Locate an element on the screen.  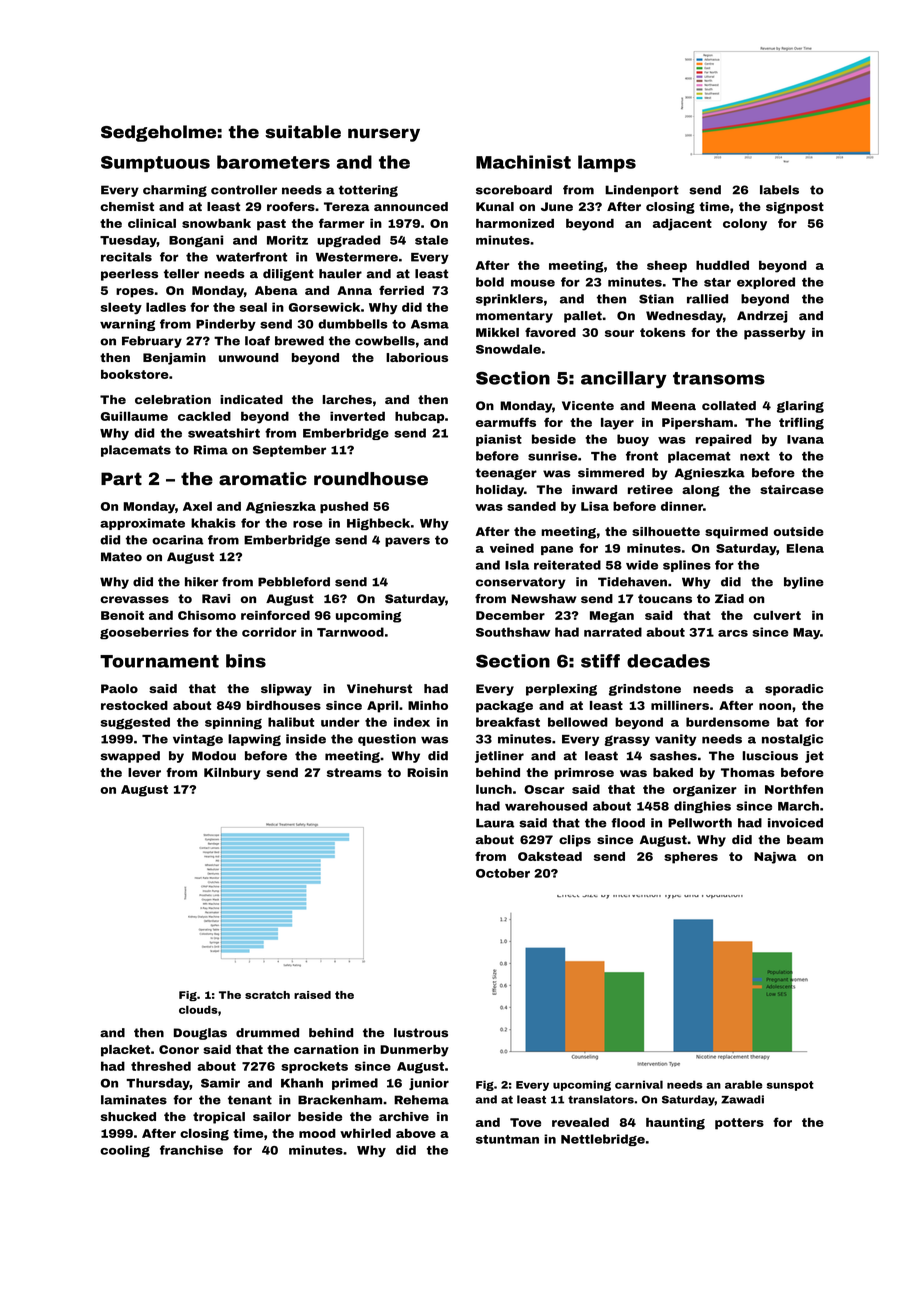
toucans is located at coordinates (665, 598).
